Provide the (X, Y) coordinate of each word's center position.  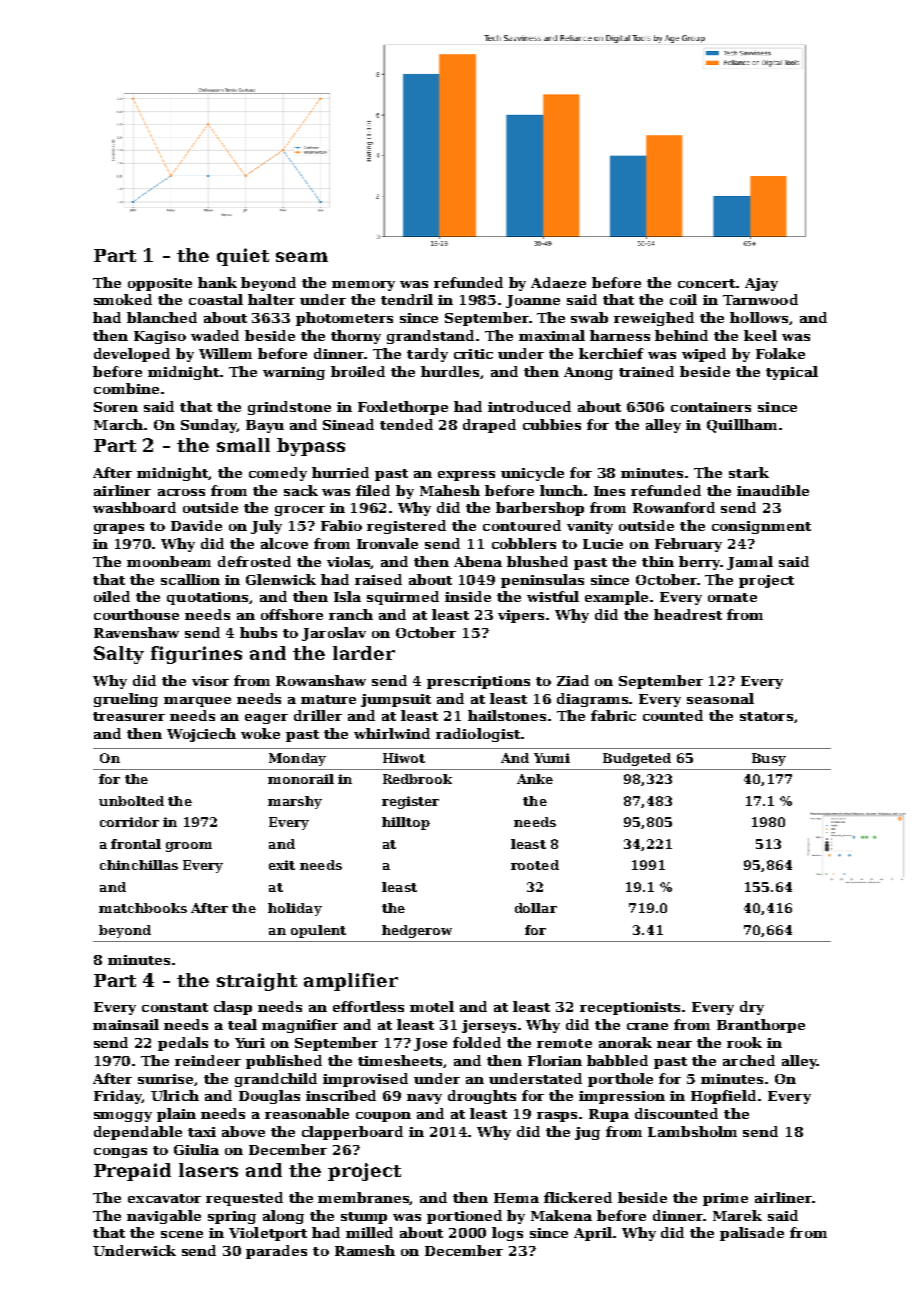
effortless (368, 1006)
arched (749, 1060)
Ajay (761, 284)
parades (276, 1252)
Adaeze (558, 282)
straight (257, 982)
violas (349, 562)
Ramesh (365, 1250)
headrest (688, 614)
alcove (284, 543)
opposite (160, 284)
